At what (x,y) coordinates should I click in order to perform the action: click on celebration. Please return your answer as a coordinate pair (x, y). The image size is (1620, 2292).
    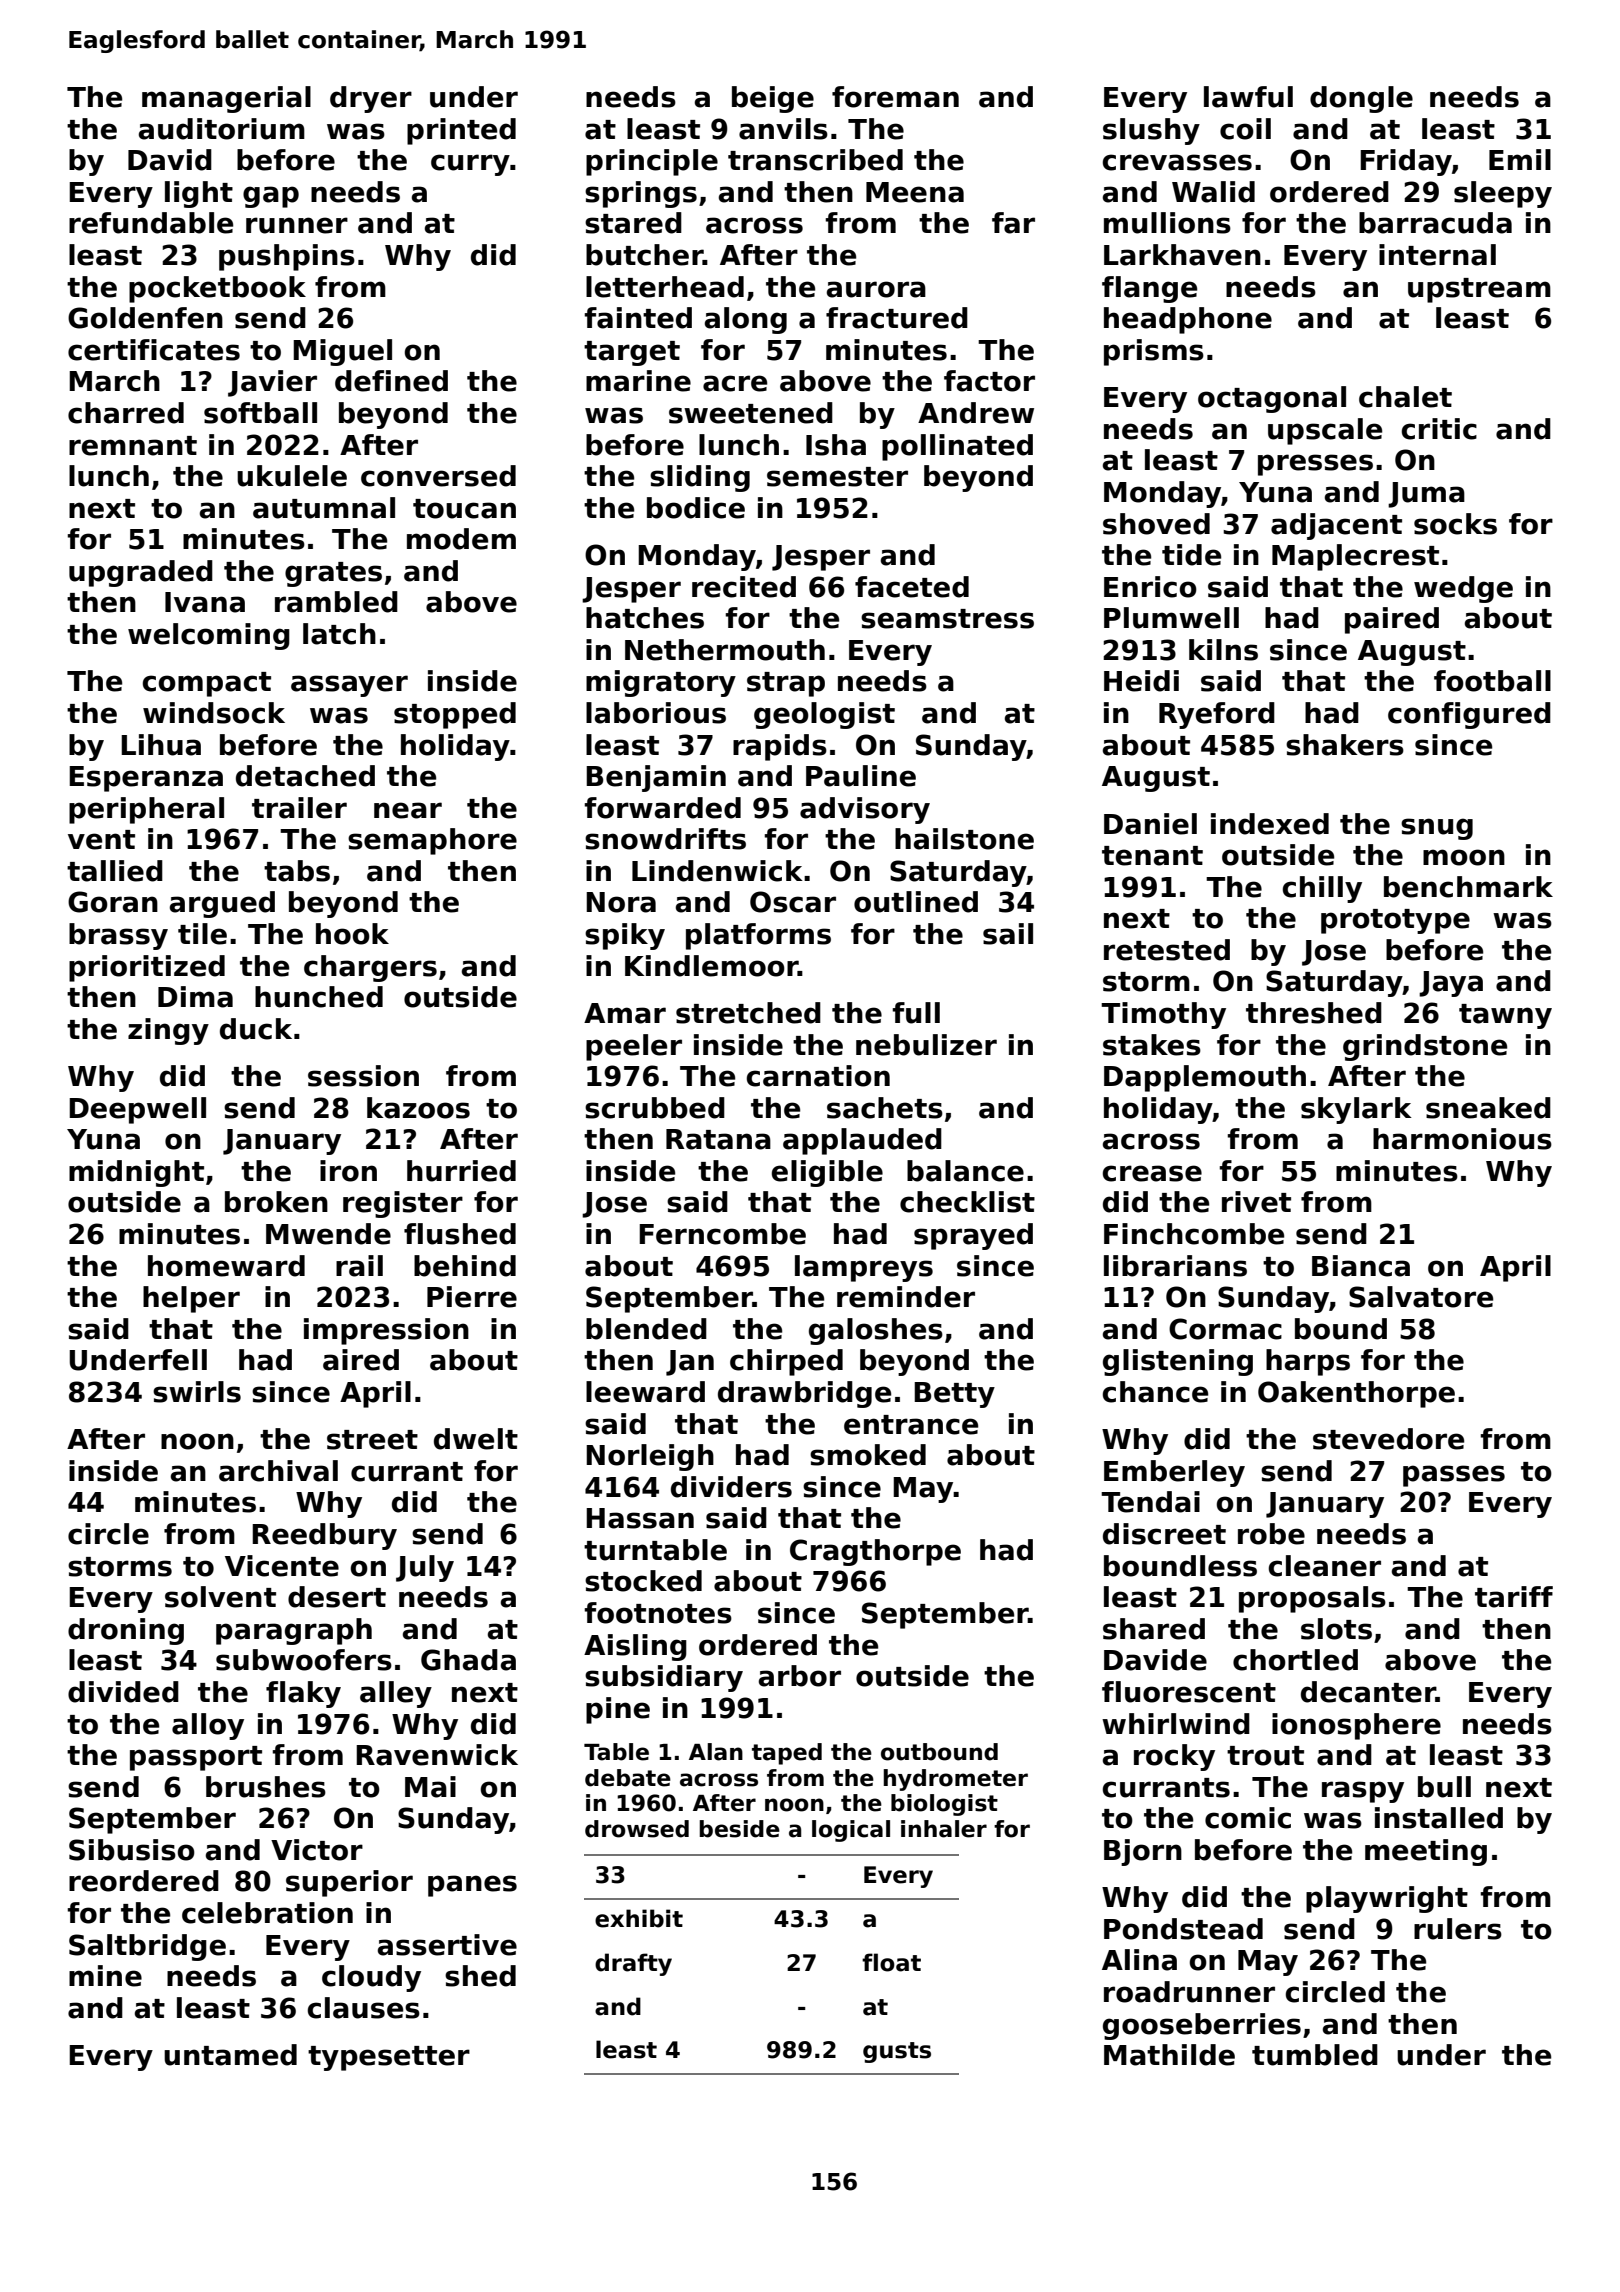
    Looking at the image, I should click on (267, 1913).
